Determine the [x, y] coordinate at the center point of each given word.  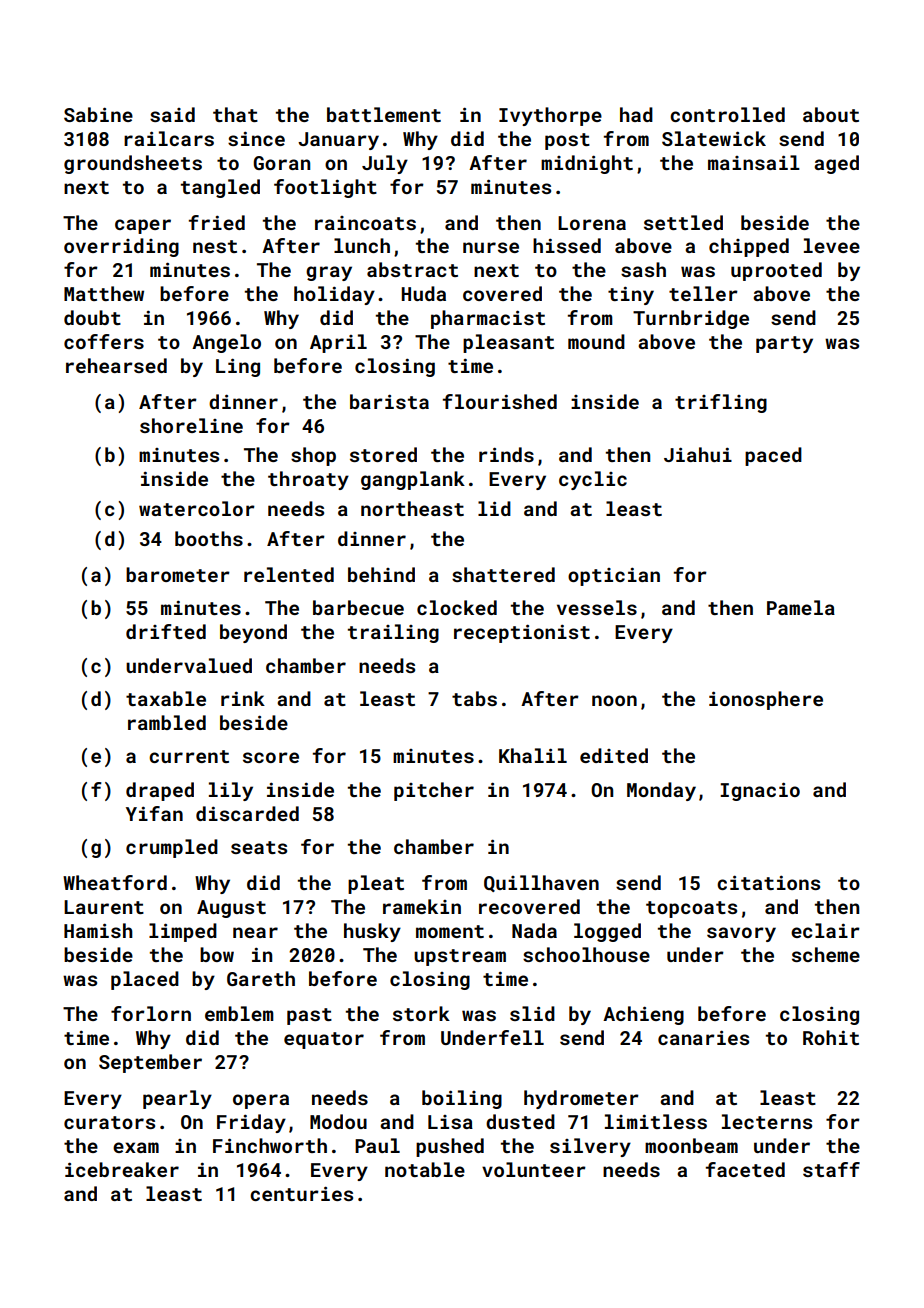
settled [683, 222]
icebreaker [122, 1169]
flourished [500, 401]
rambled [167, 722]
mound [596, 341]
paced [773, 456]
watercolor [197, 508]
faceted [745, 1169]
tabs [474, 698]
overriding [121, 247]
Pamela [801, 607]
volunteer [534, 1169]
